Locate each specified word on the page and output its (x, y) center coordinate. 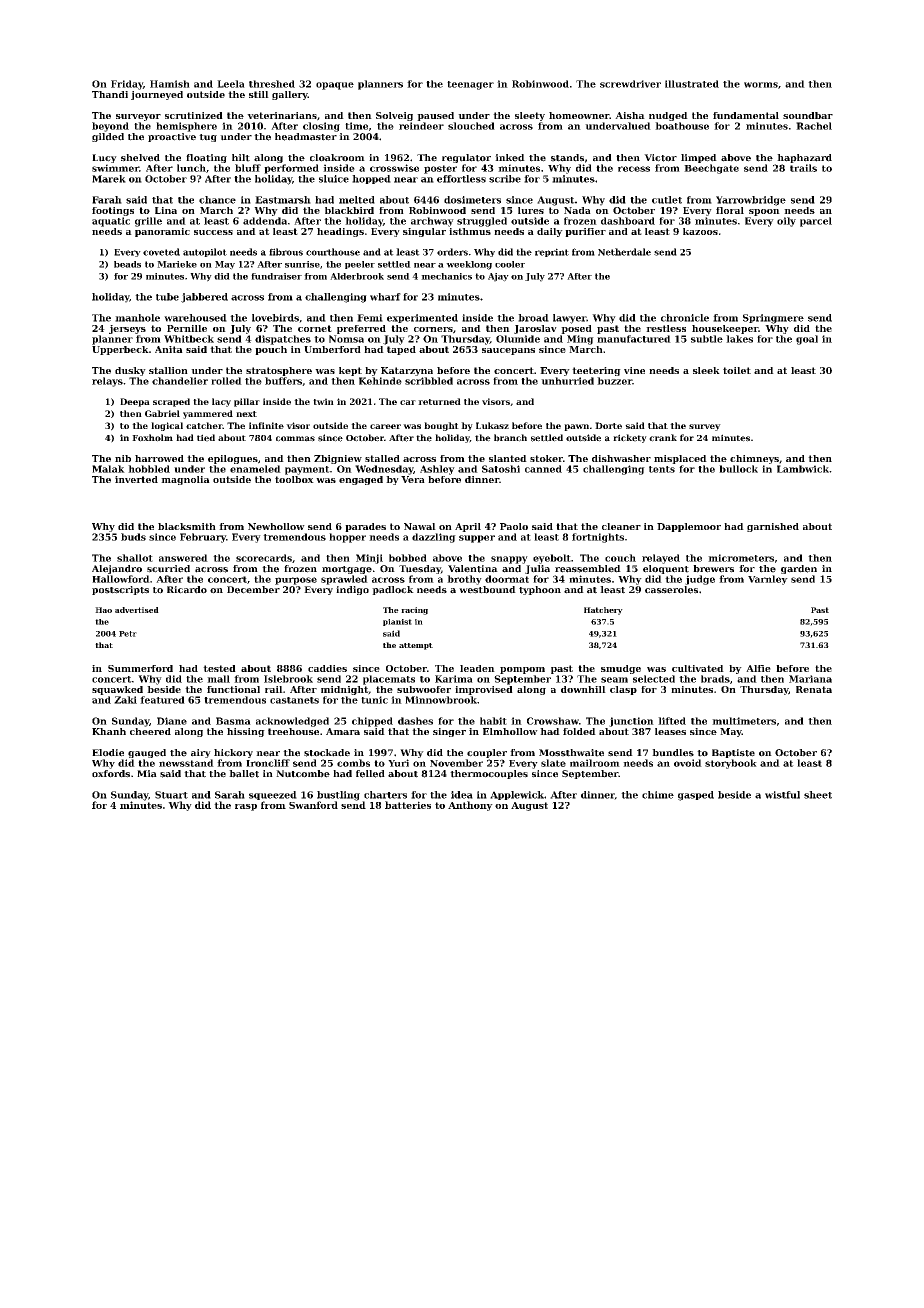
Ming (580, 340)
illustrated (692, 84)
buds (133, 537)
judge (700, 580)
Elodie (108, 753)
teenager (470, 85)
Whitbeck (189, 339)
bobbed (408, 558)
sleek (706, 370)
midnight (344, 690)
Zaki (125, 700)
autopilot (205, 252)
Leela (231, 84)
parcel (816, 222)
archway (432, 222)
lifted (672, 721)
